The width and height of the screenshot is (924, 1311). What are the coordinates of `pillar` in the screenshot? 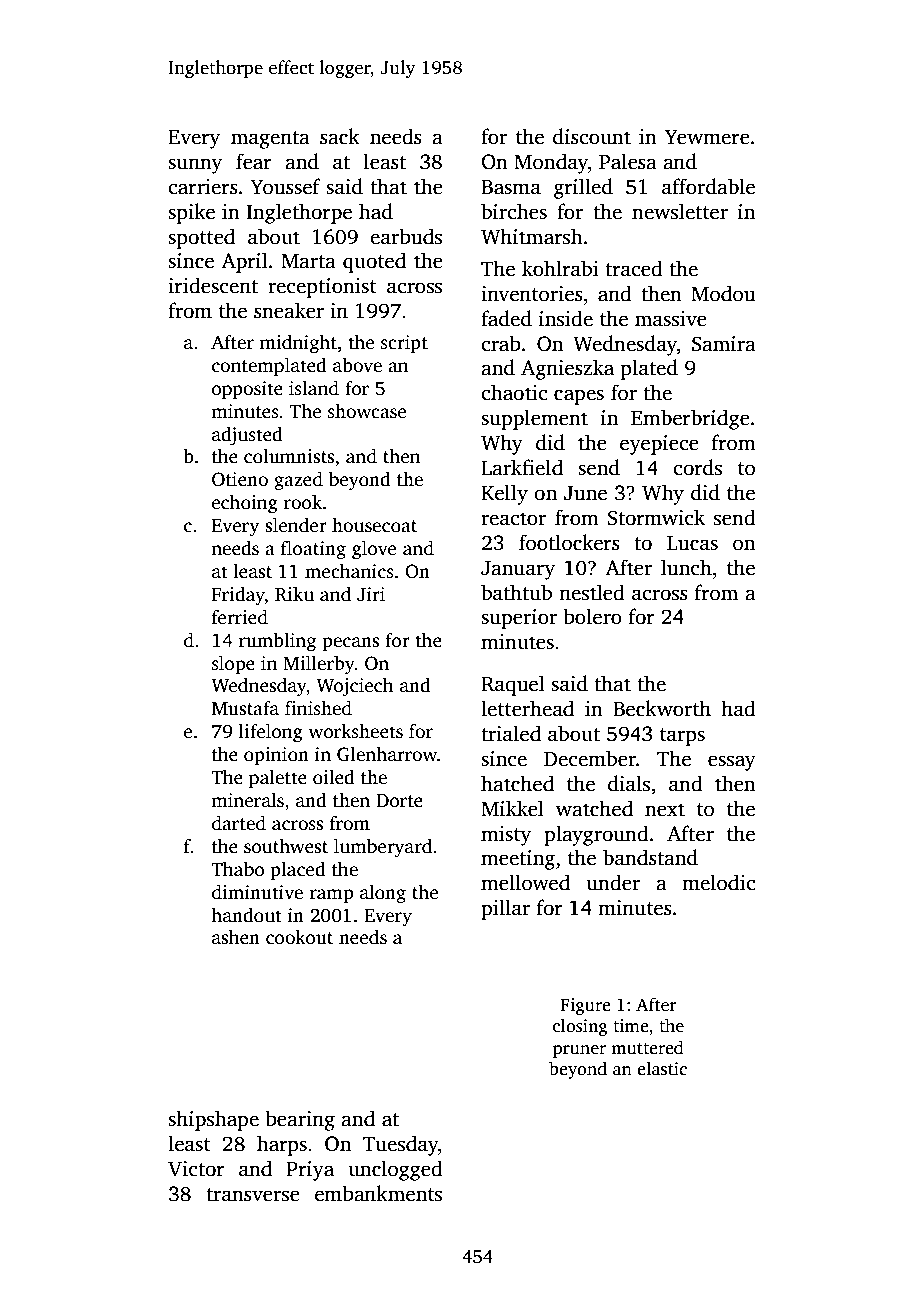 It's located at (505, 909).
